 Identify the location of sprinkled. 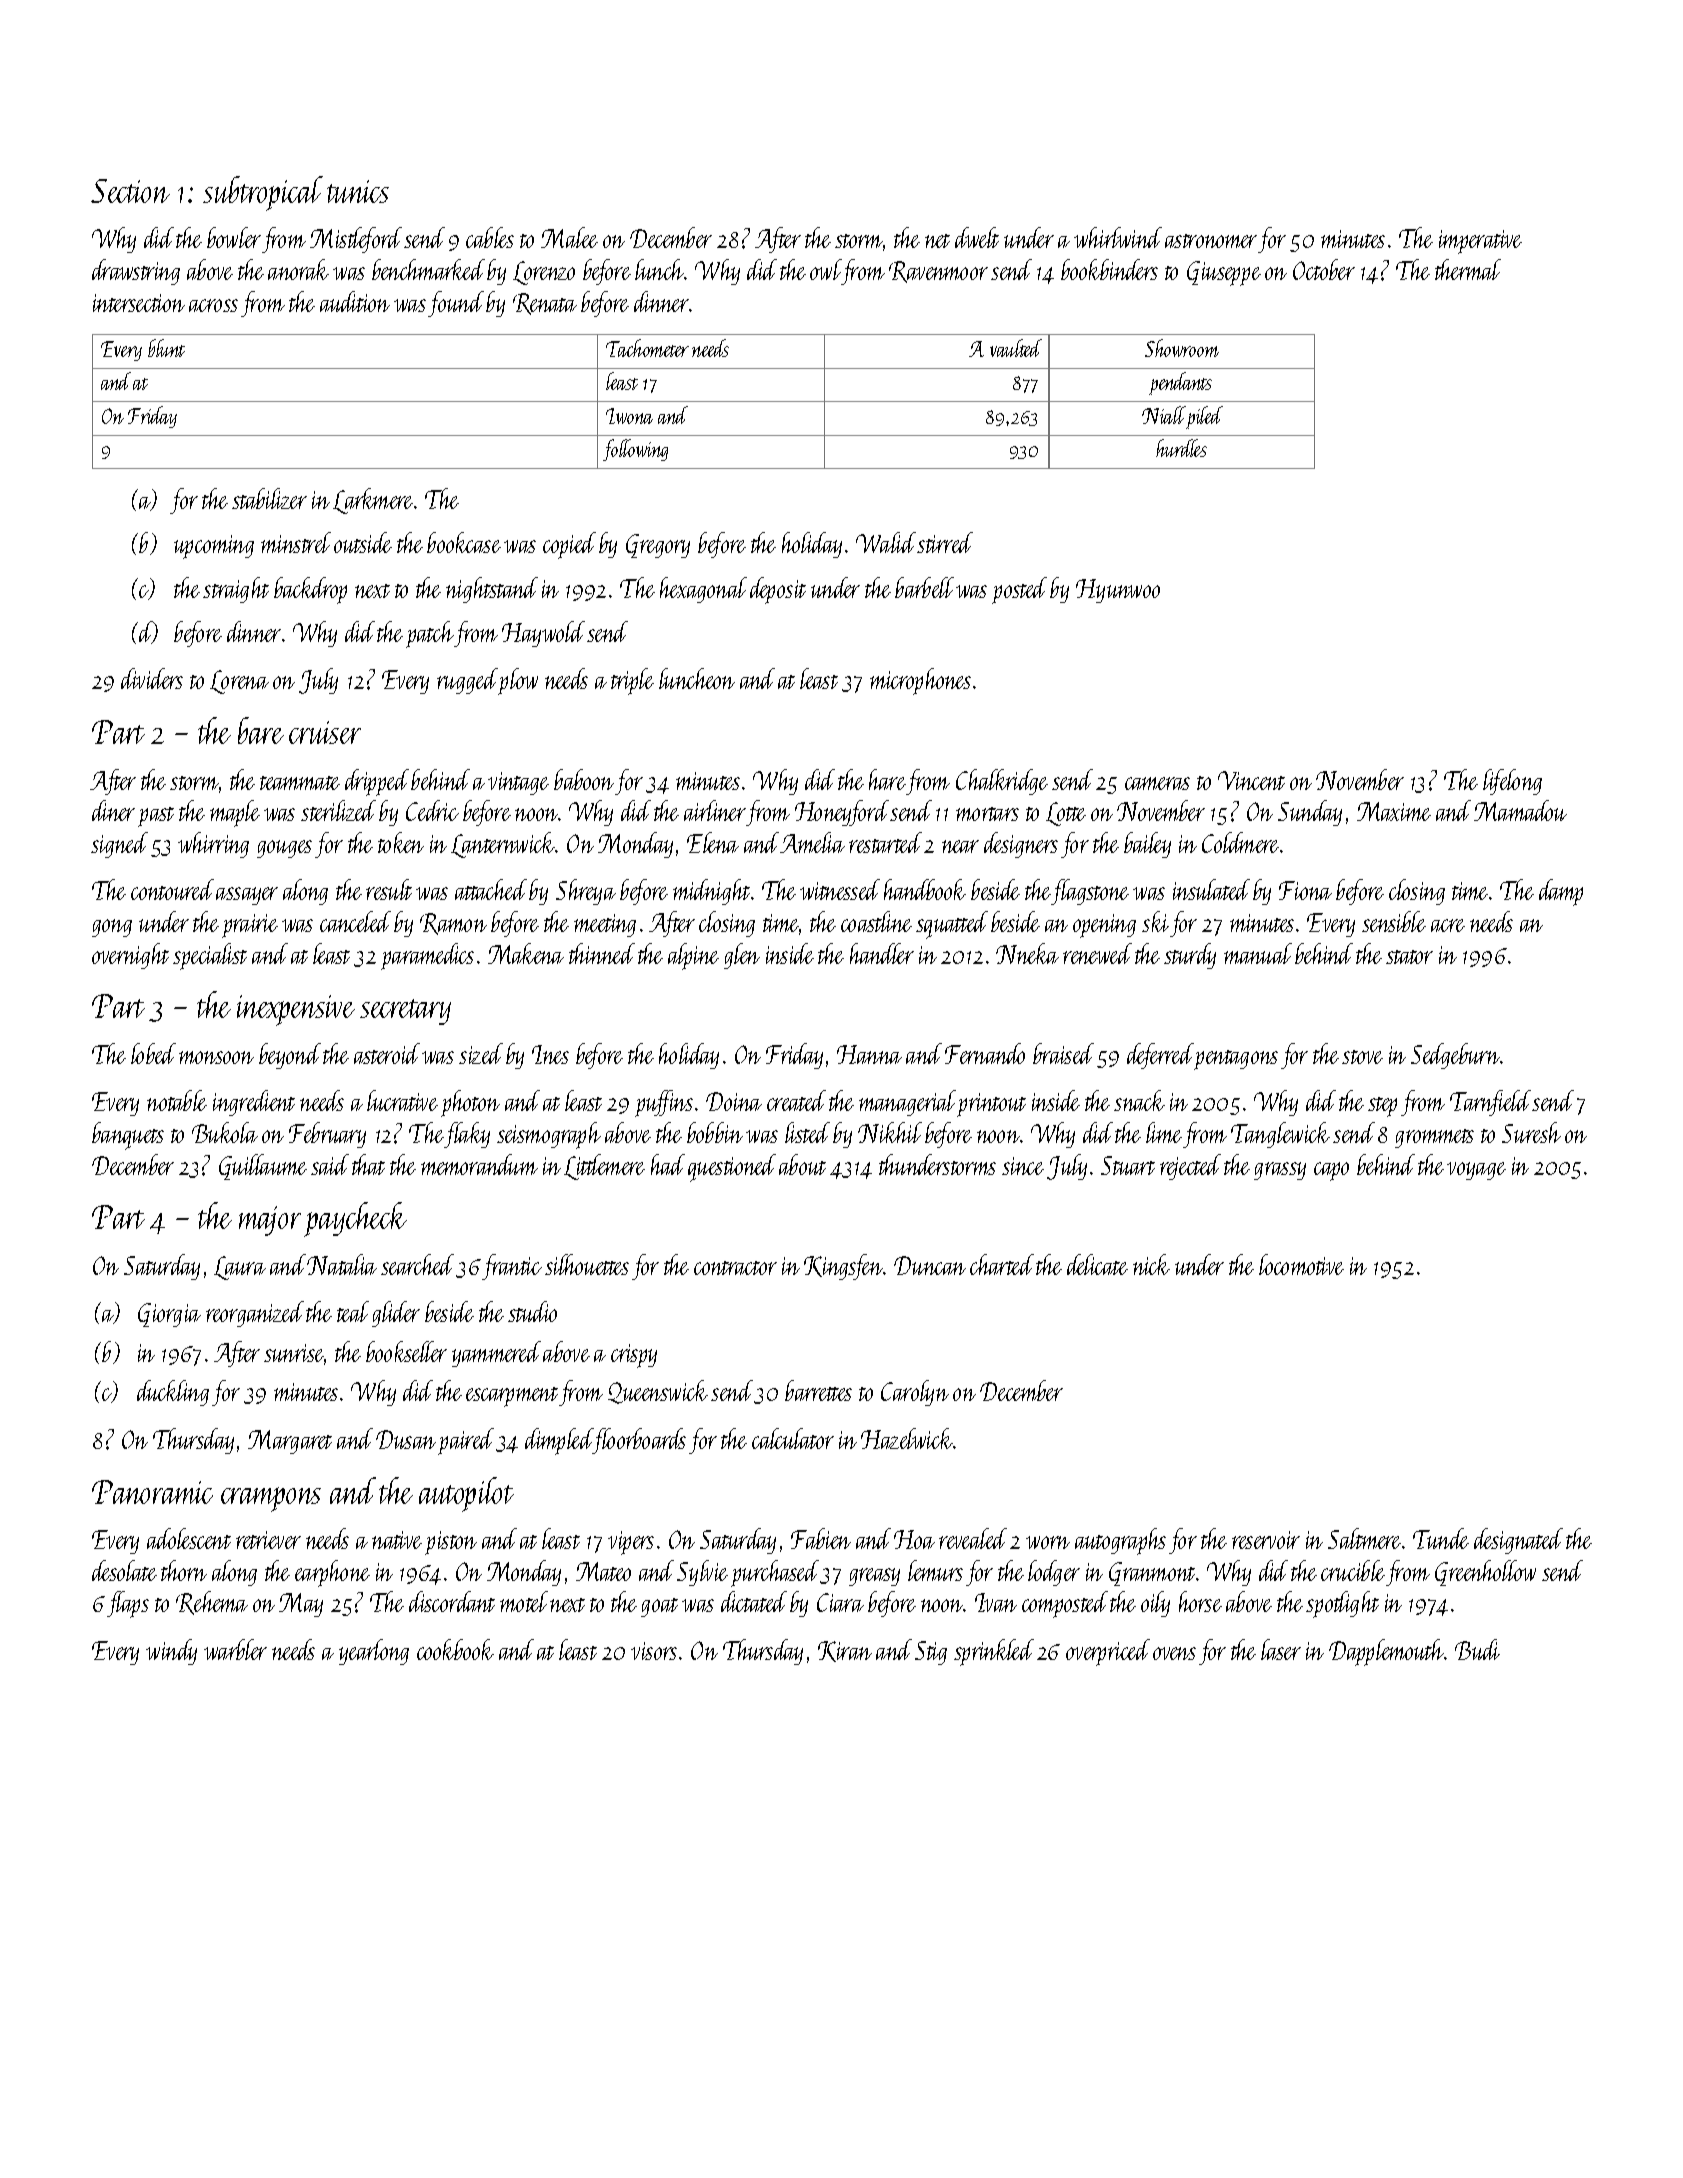
(994, 1652).
